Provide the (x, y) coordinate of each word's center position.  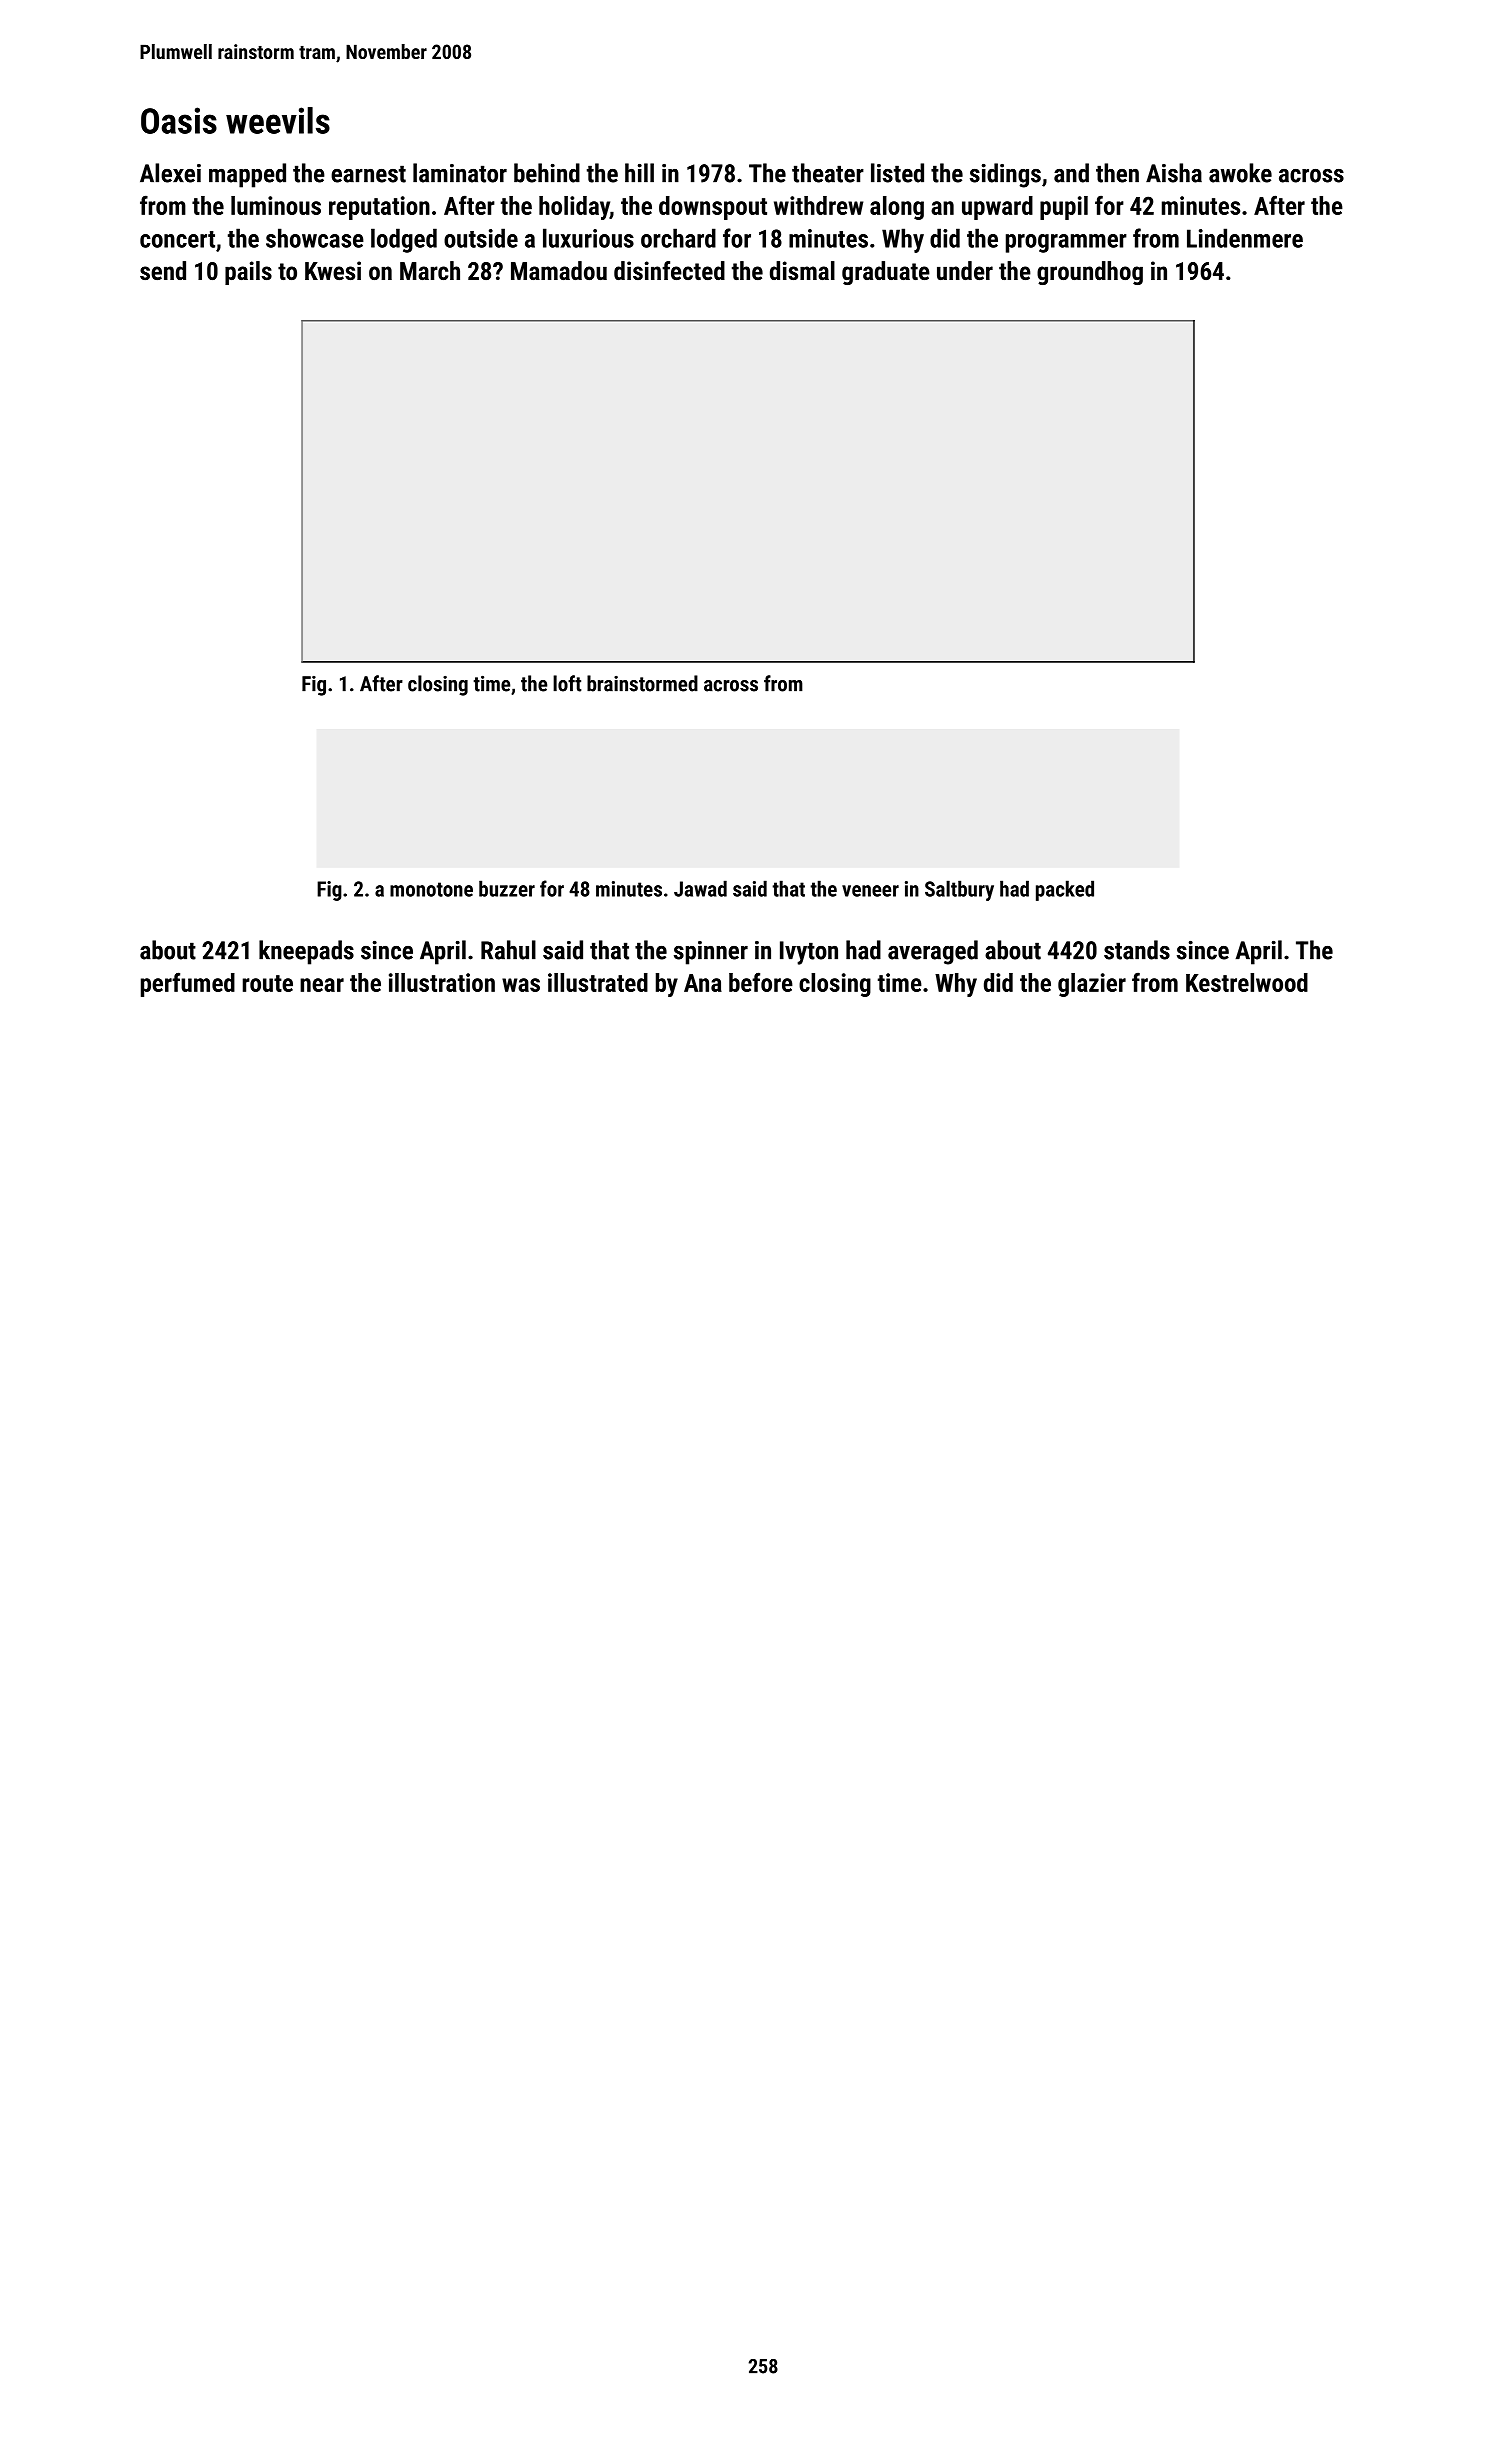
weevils (278, 120)
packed (1065, 890)
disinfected (669, 270)
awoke (1240, 173)
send (163, 270)
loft (567, 683)
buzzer (507, 888)
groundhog (1090, 273)
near (322, 985)
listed (897, 173)
